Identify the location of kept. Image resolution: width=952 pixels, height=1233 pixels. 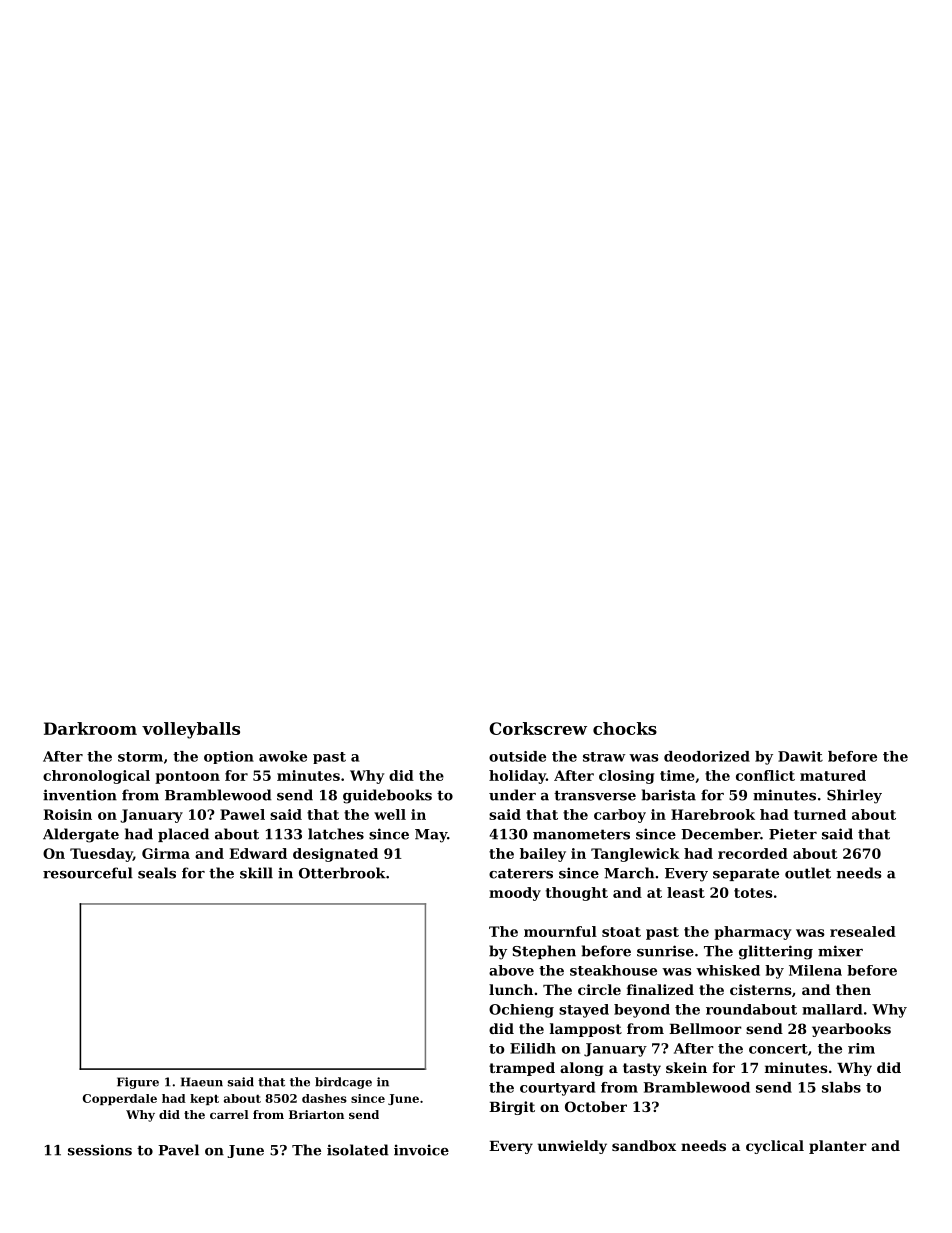
(204, 1099).
